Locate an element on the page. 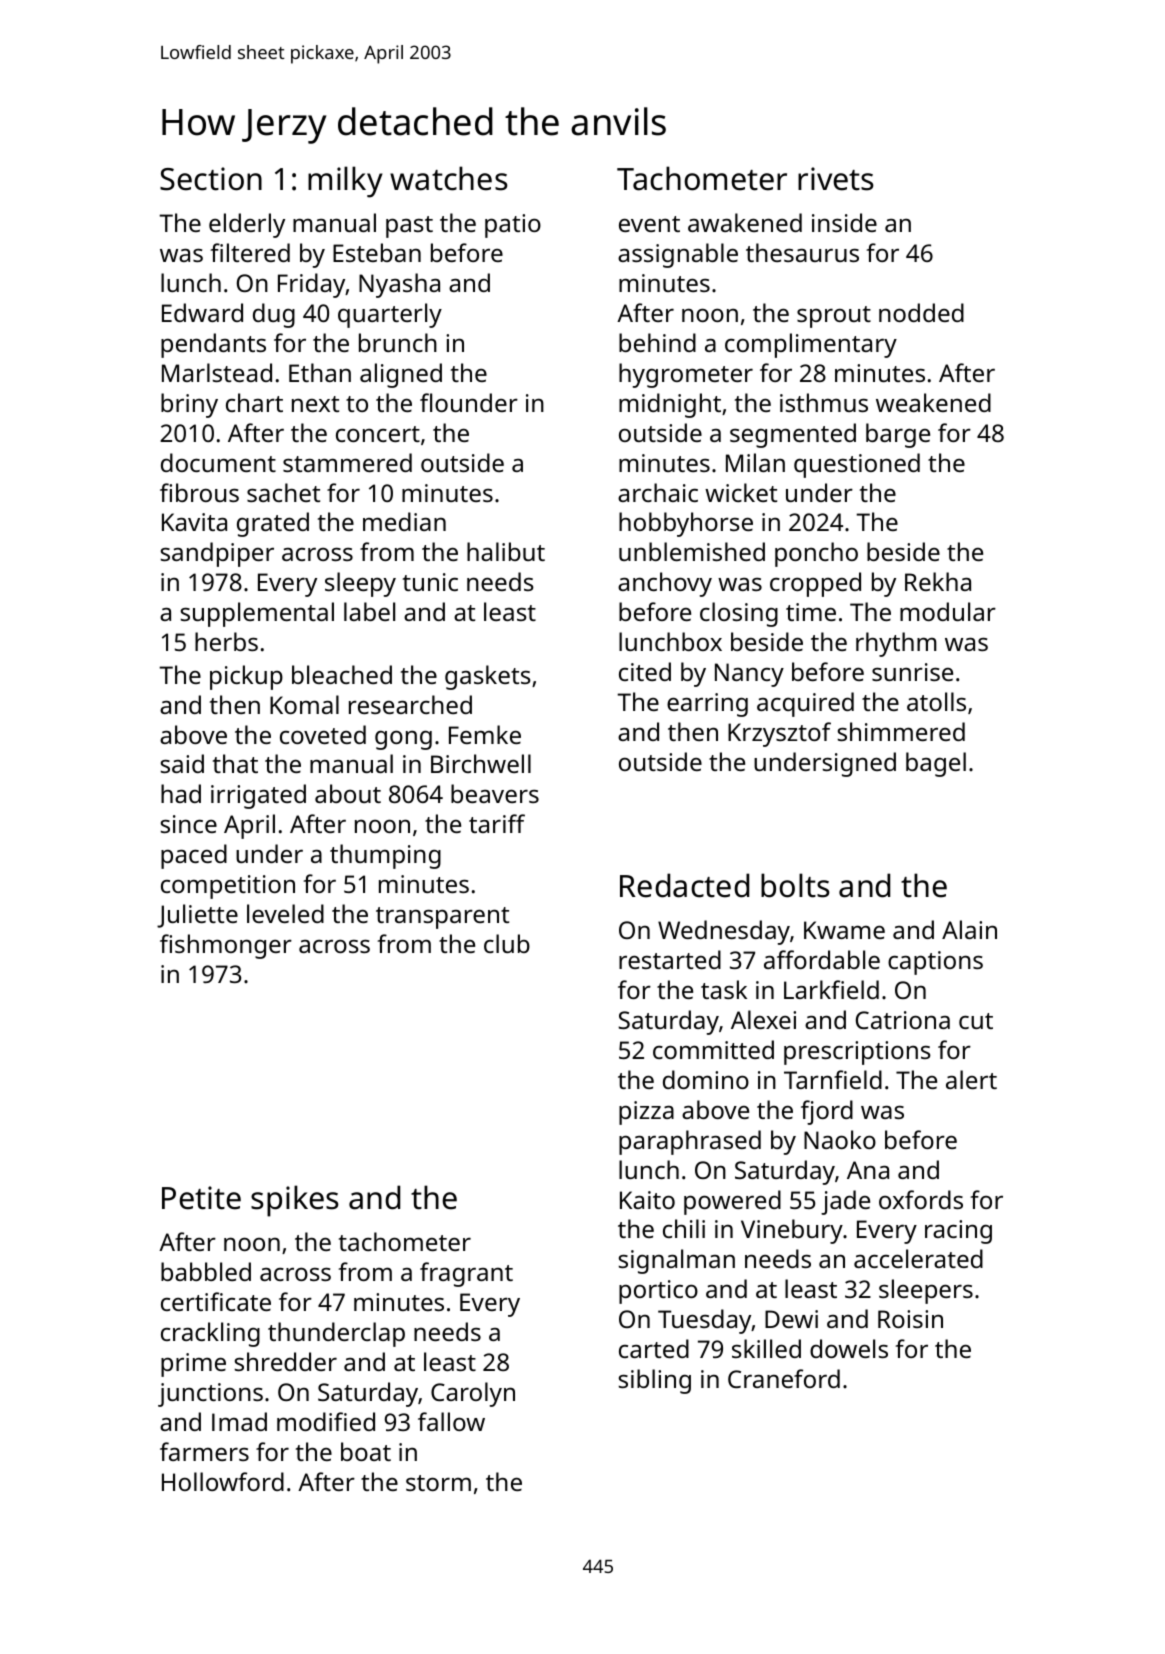 This document has width=1165, height=1654. milky is located at coordinates (345, 182).
